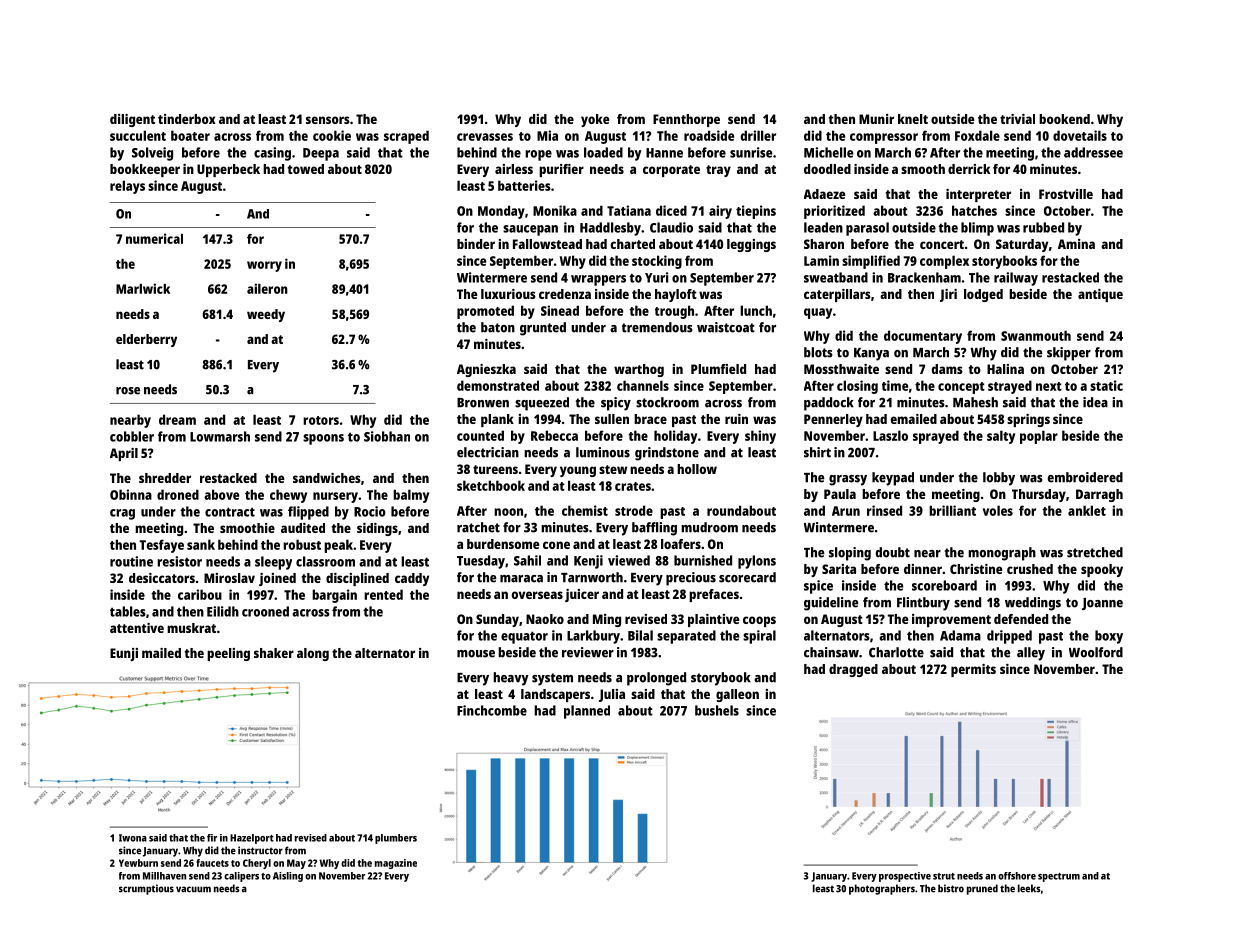 The width and height of the document is (1233, 952). Describe the element at coordinates (1059, 877) in the document. I see `spectrum` at that location.
